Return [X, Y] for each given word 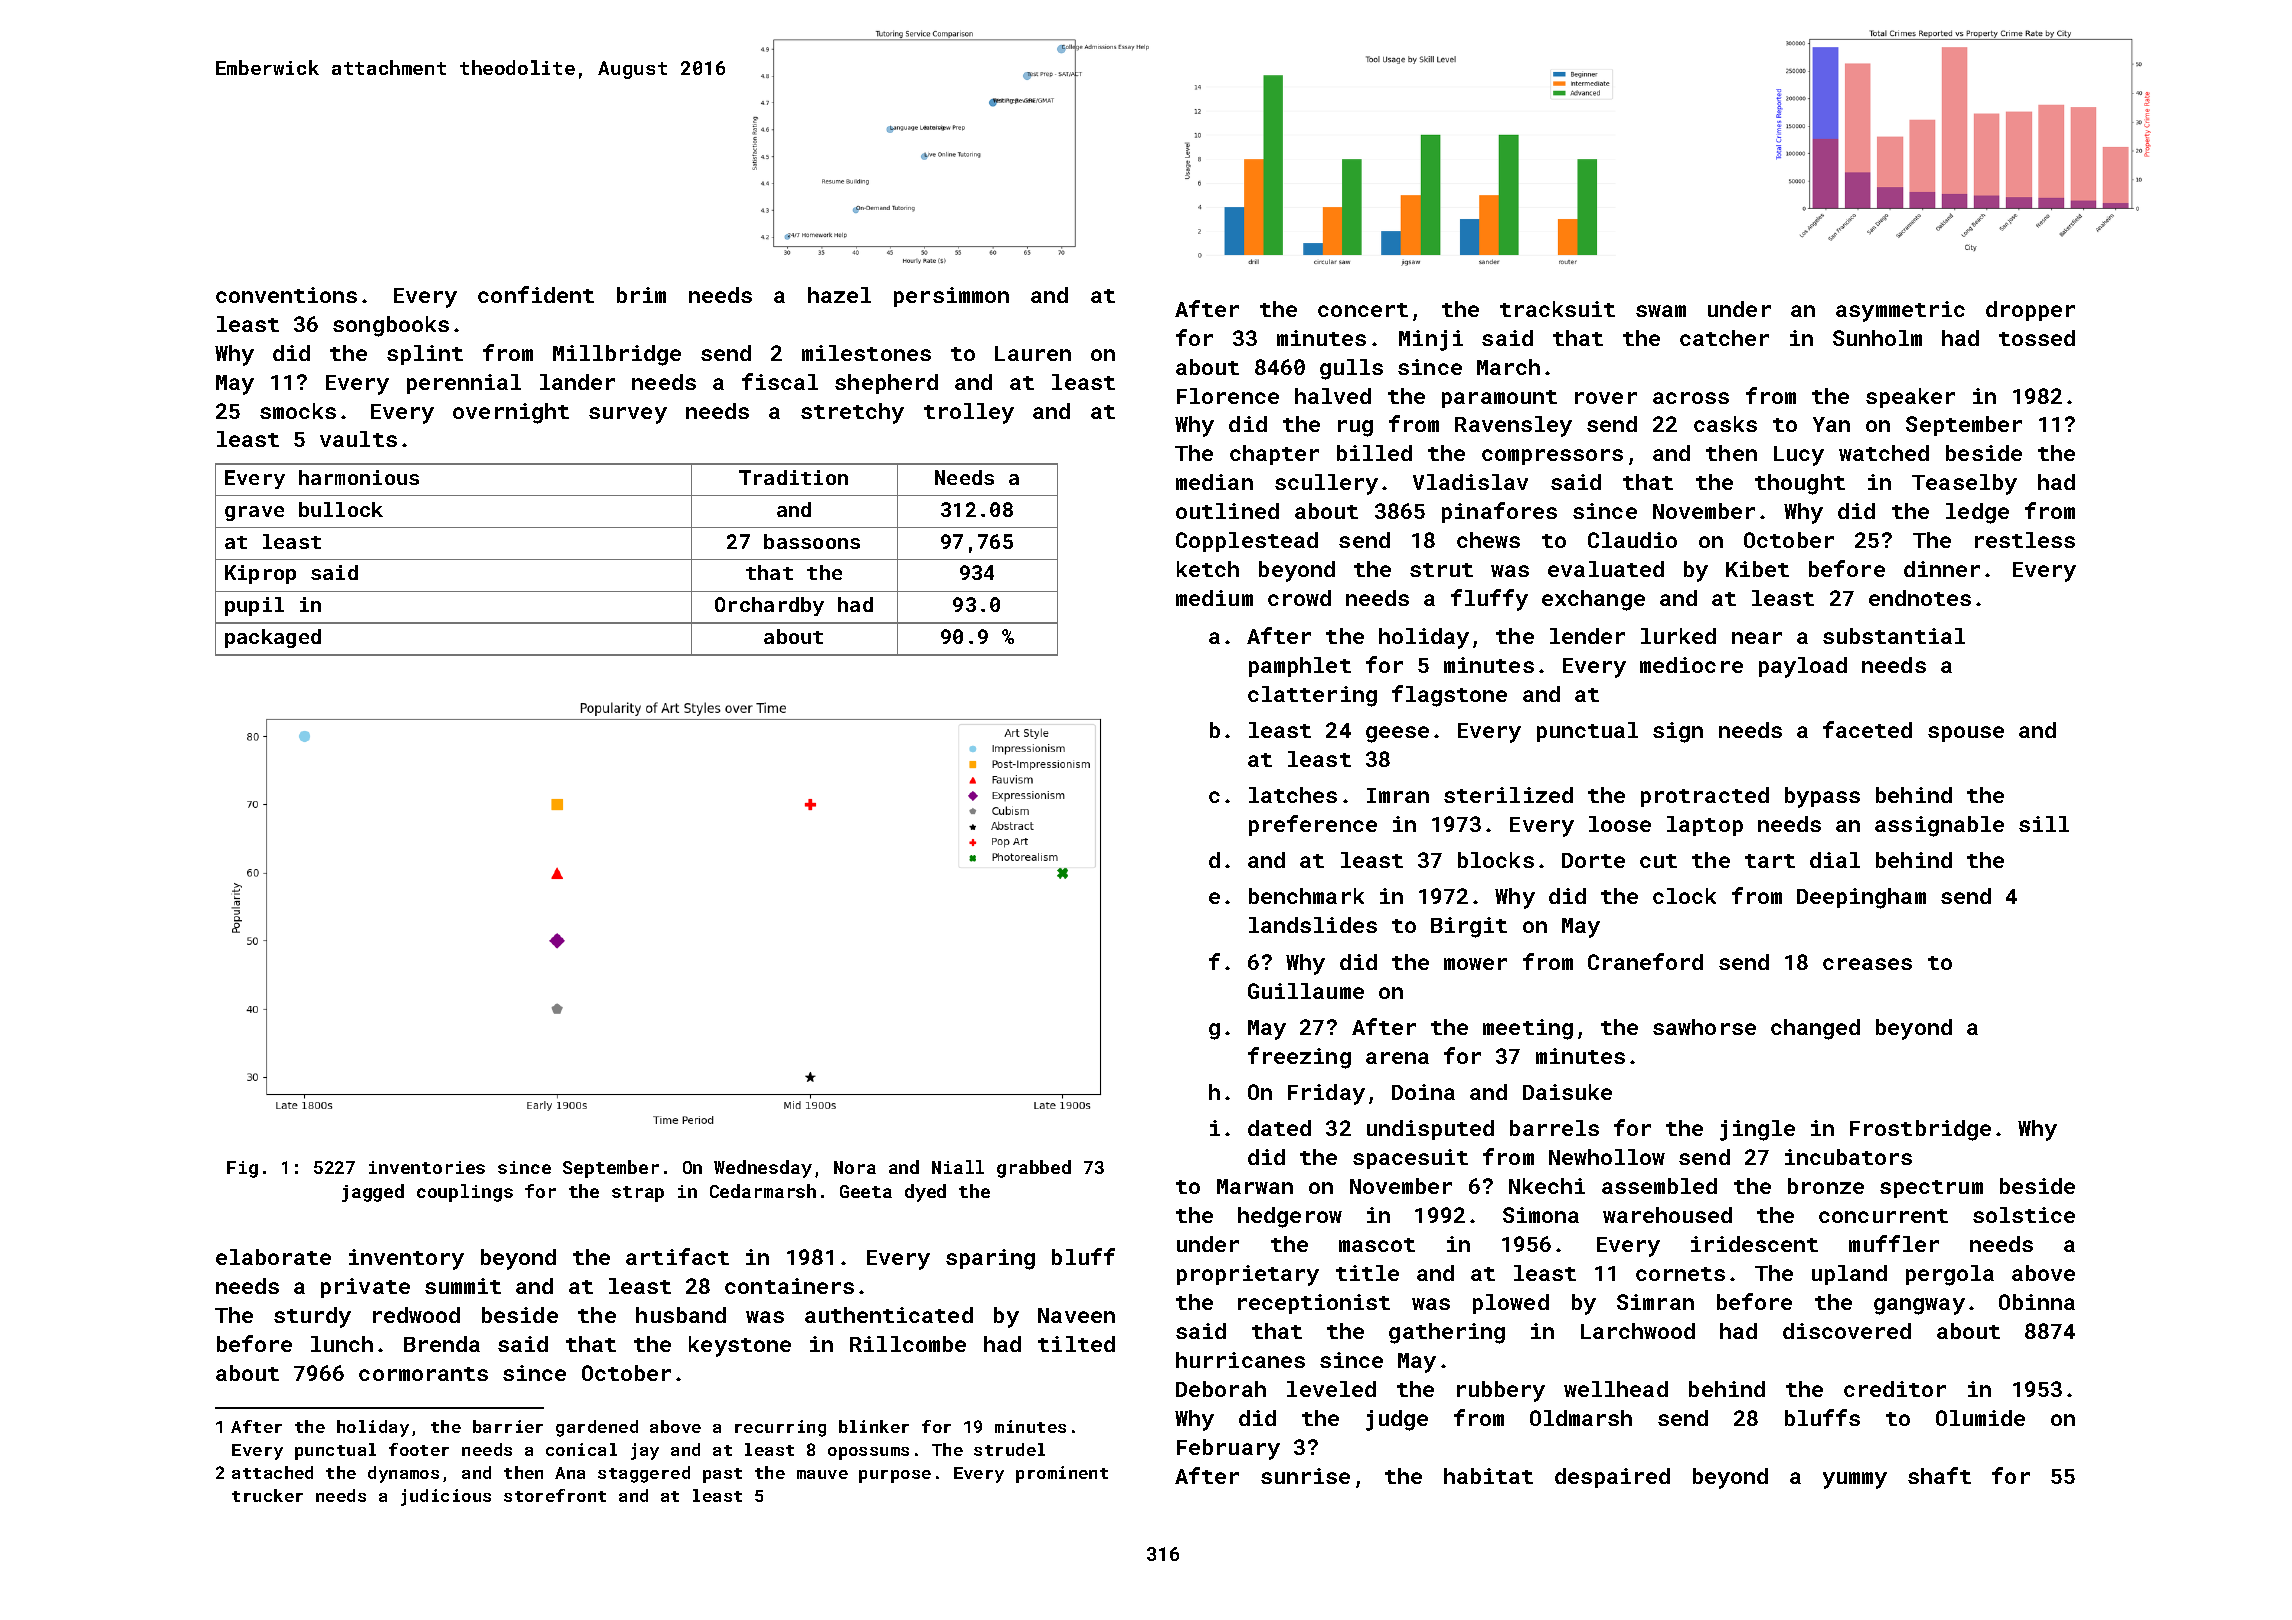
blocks [1496, 860]
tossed [2037, 338]
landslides [1313, 925]
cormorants [423, 1374]
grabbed [1034, 1169]
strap [638, 1194]
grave [254, 513]
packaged [273, 638]
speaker [1910, 398]
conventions [286, 295]
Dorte [1593, 860]
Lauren [1033, 353]
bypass [1822, 797]
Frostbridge [1920, 1130]
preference [1313, 825]
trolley [969, 413]
